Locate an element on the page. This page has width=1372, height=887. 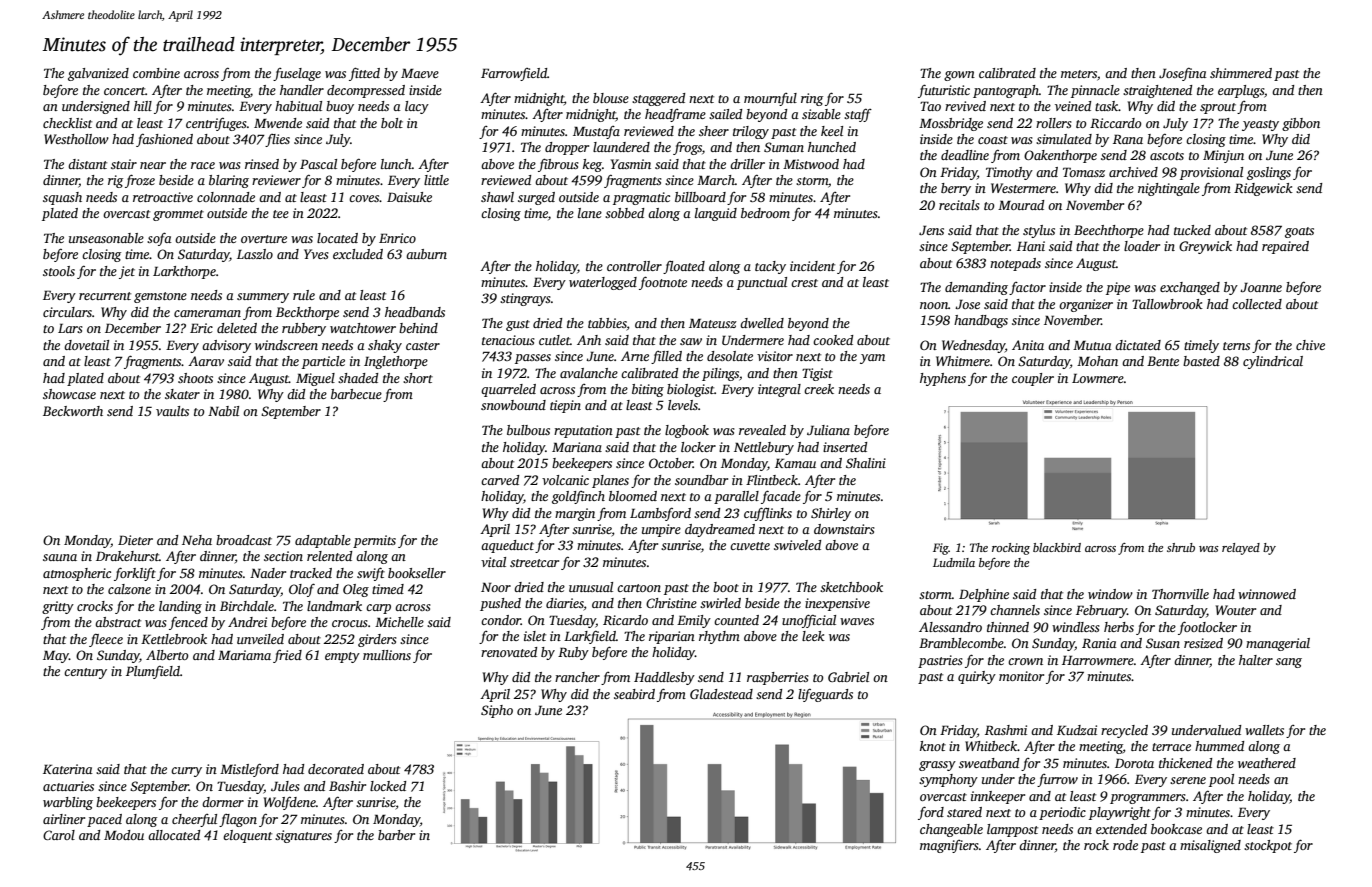
meters is located at coordinates (1079, 74).
